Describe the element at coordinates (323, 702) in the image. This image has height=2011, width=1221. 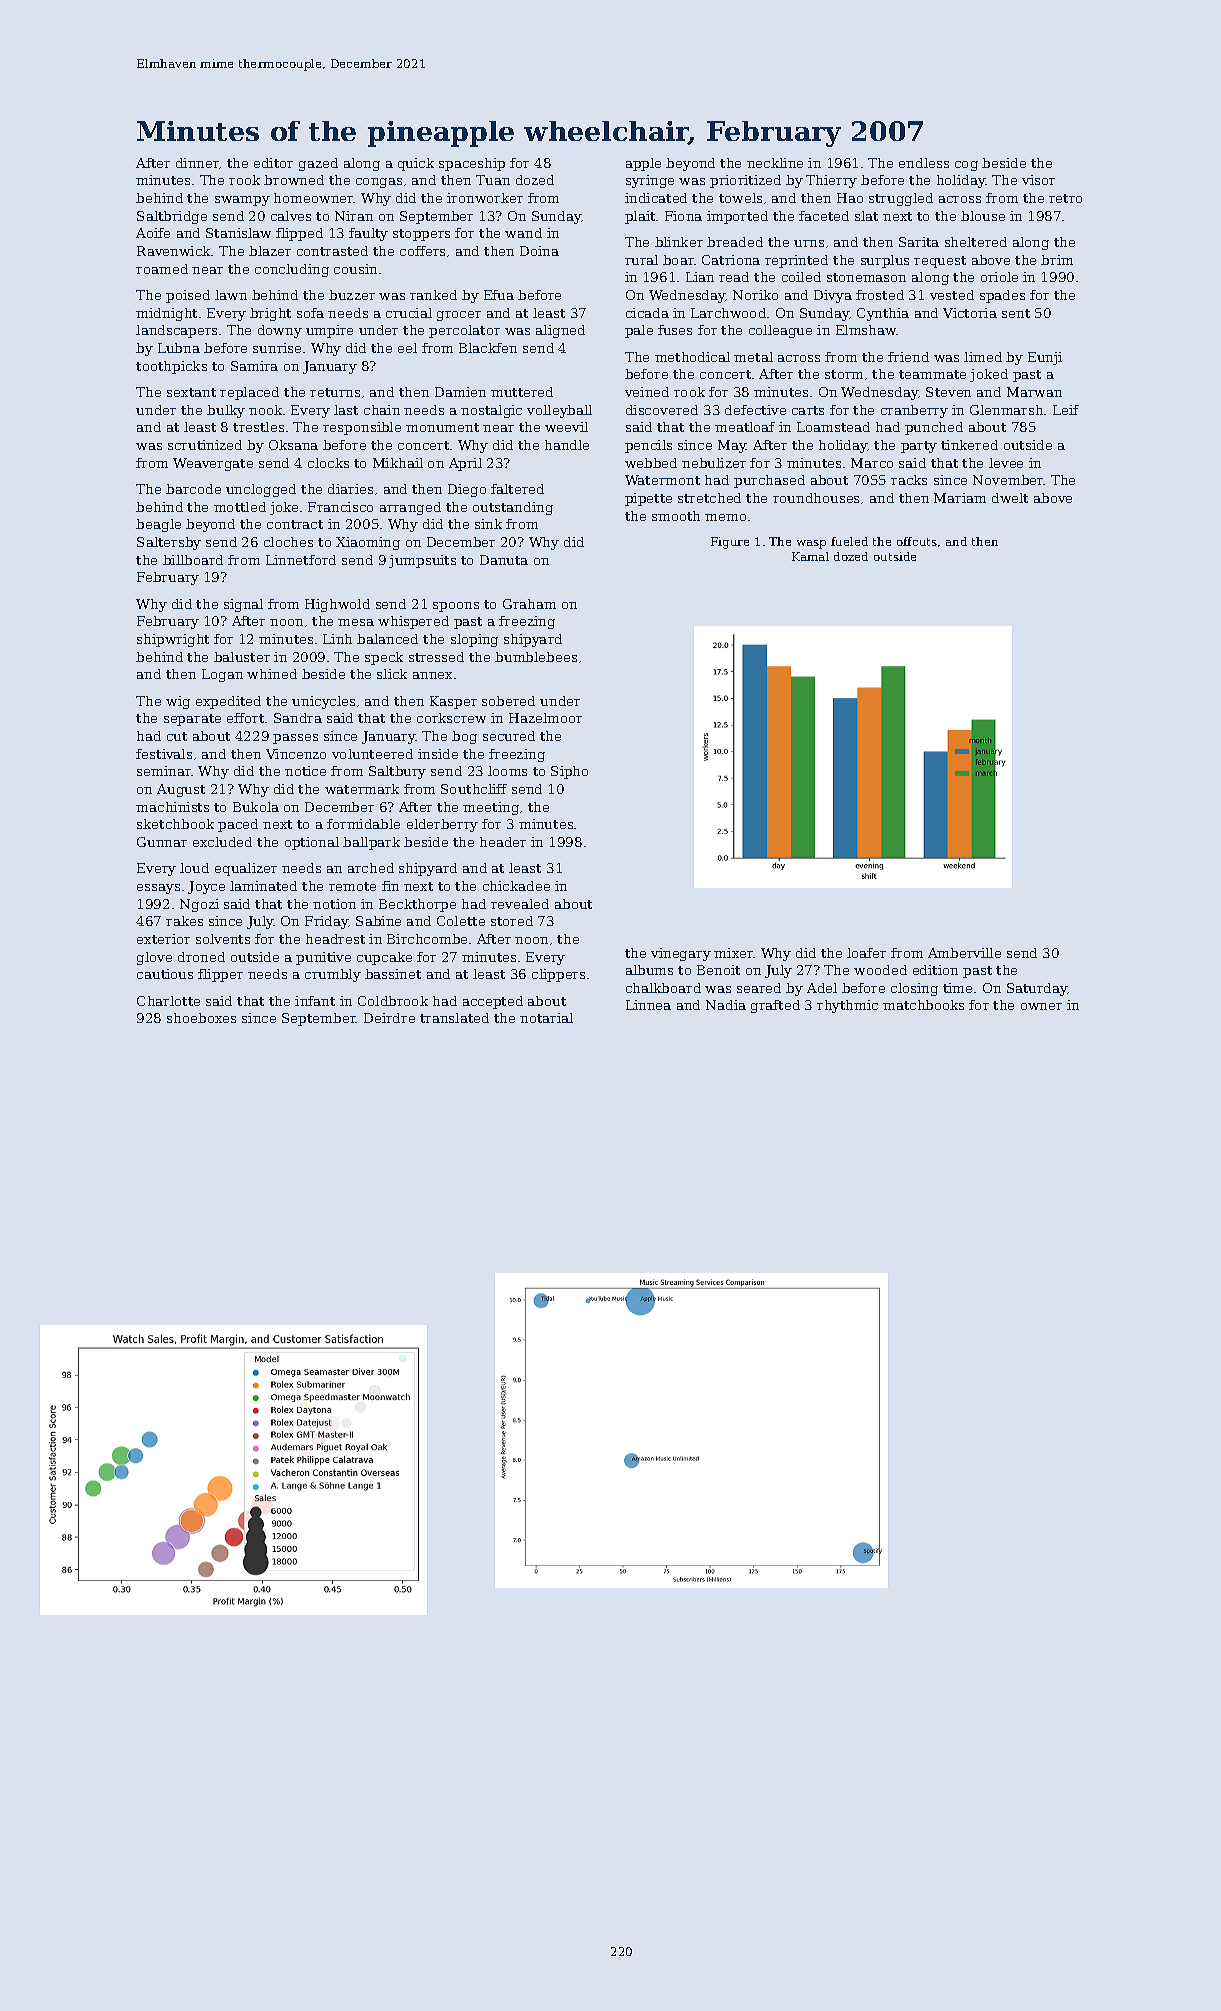
I see `unicycles` at that location.
